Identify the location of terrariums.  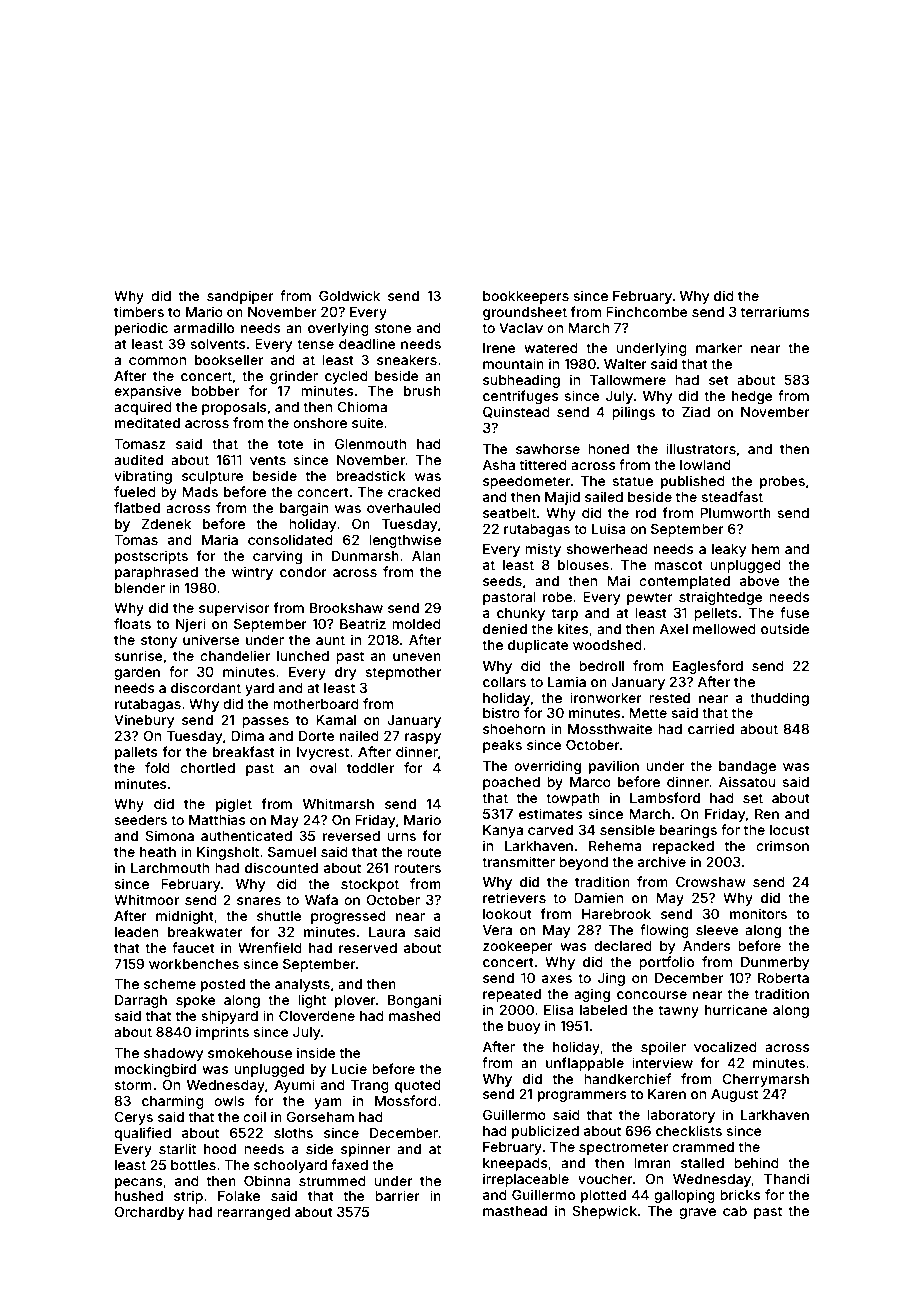
(775, 311).
